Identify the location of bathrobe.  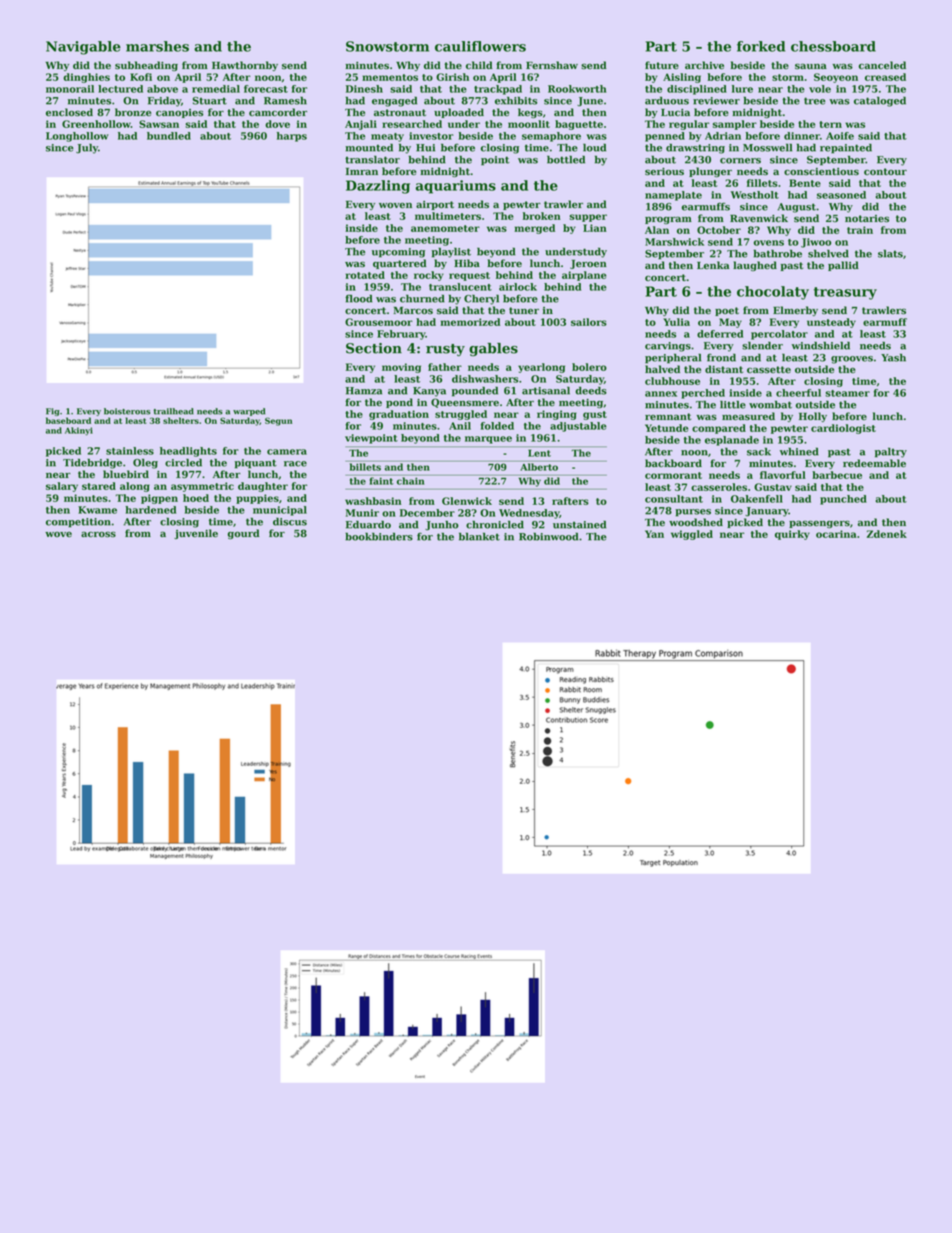
(778, 253).
